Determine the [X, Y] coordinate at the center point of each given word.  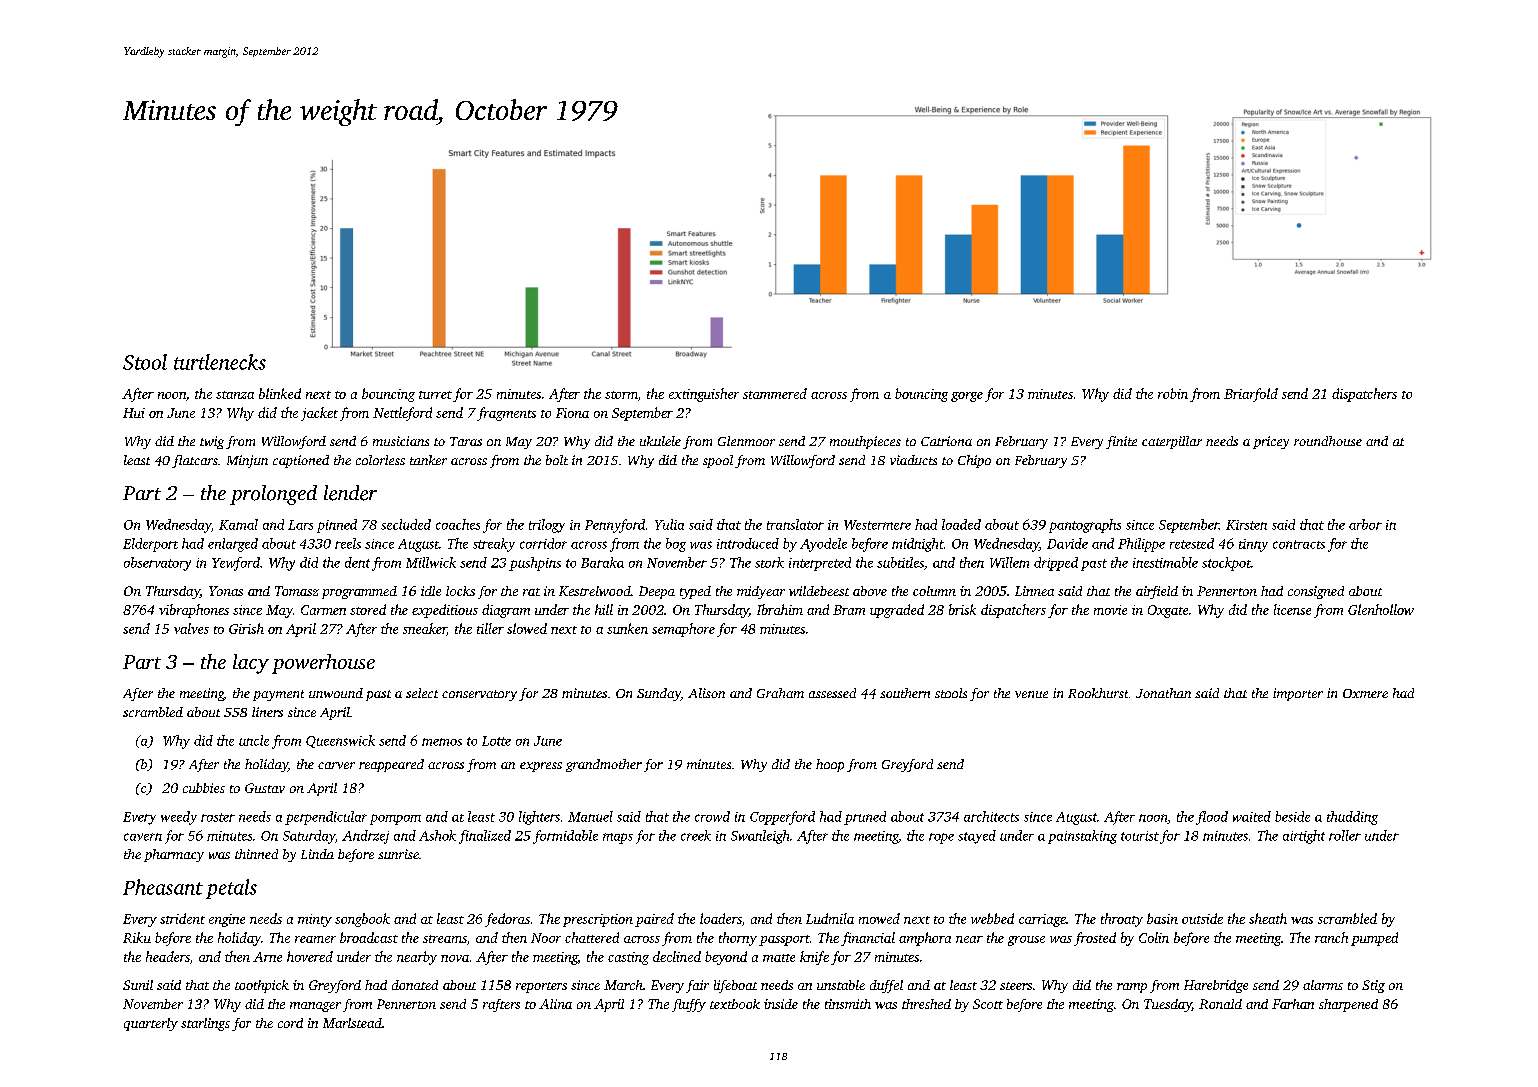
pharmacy [174, 855]
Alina [555, 1004]
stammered [775, 393]
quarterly [151, 1024]
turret [435, 395]
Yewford [236, 564]
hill [604, 609]
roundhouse [1328, 441]
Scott [988, 1004]
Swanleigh [760, 837]
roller [1345, 835]
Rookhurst [1098, 693]
